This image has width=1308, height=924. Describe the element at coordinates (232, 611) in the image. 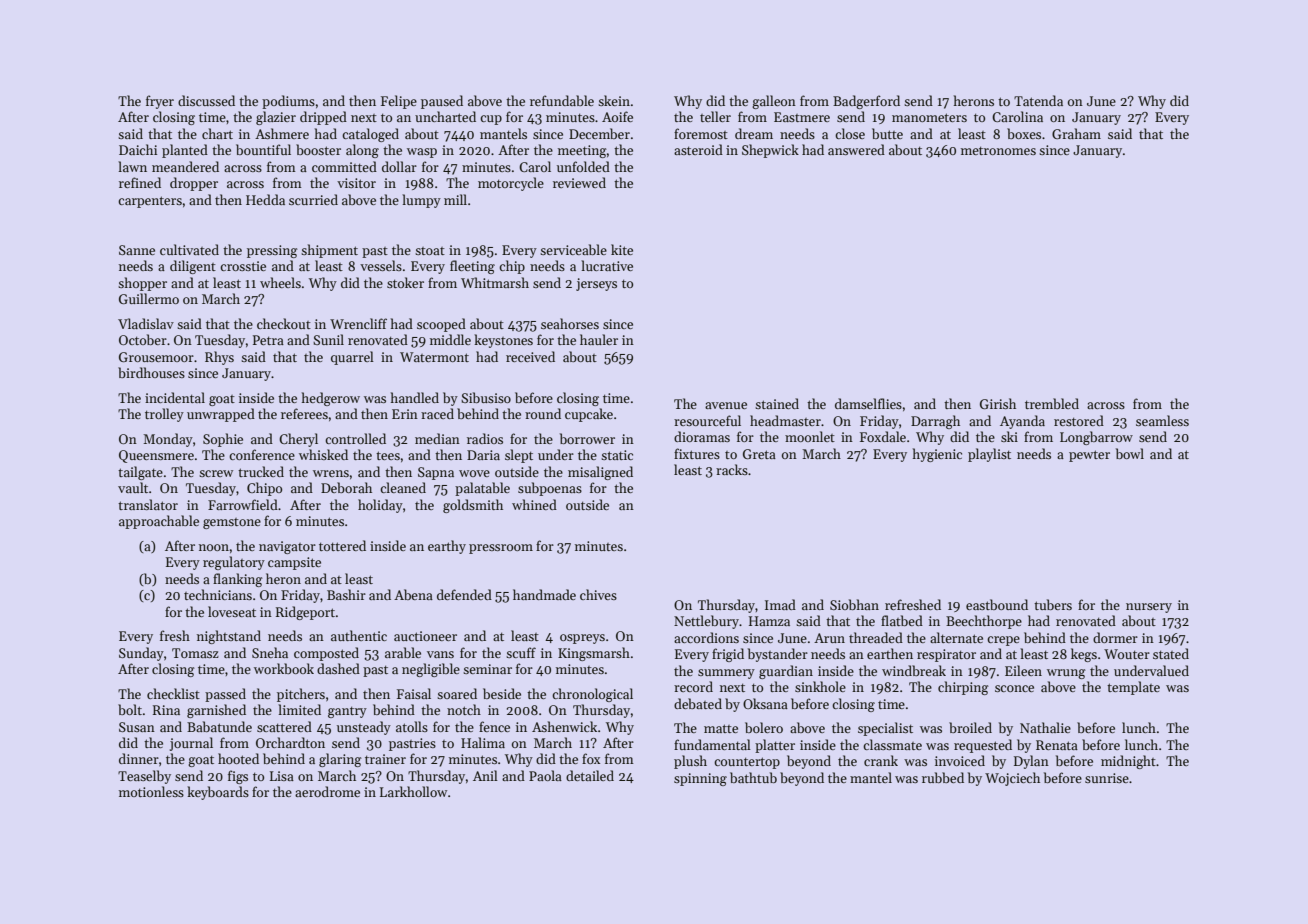

I see `loveseat` at that location.
